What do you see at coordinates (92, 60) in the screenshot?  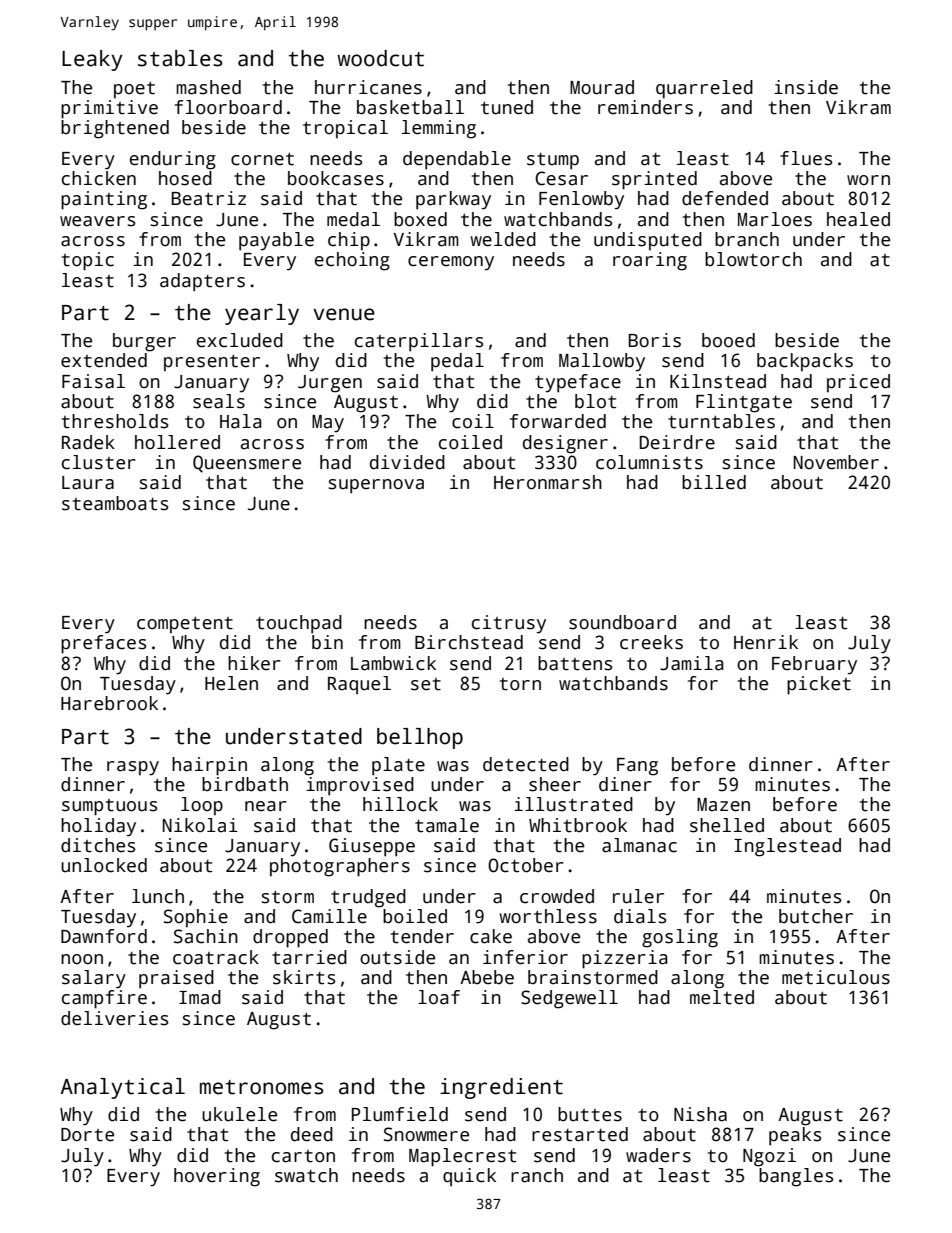 I see `Leaky` at bounding box center [92, 60].
